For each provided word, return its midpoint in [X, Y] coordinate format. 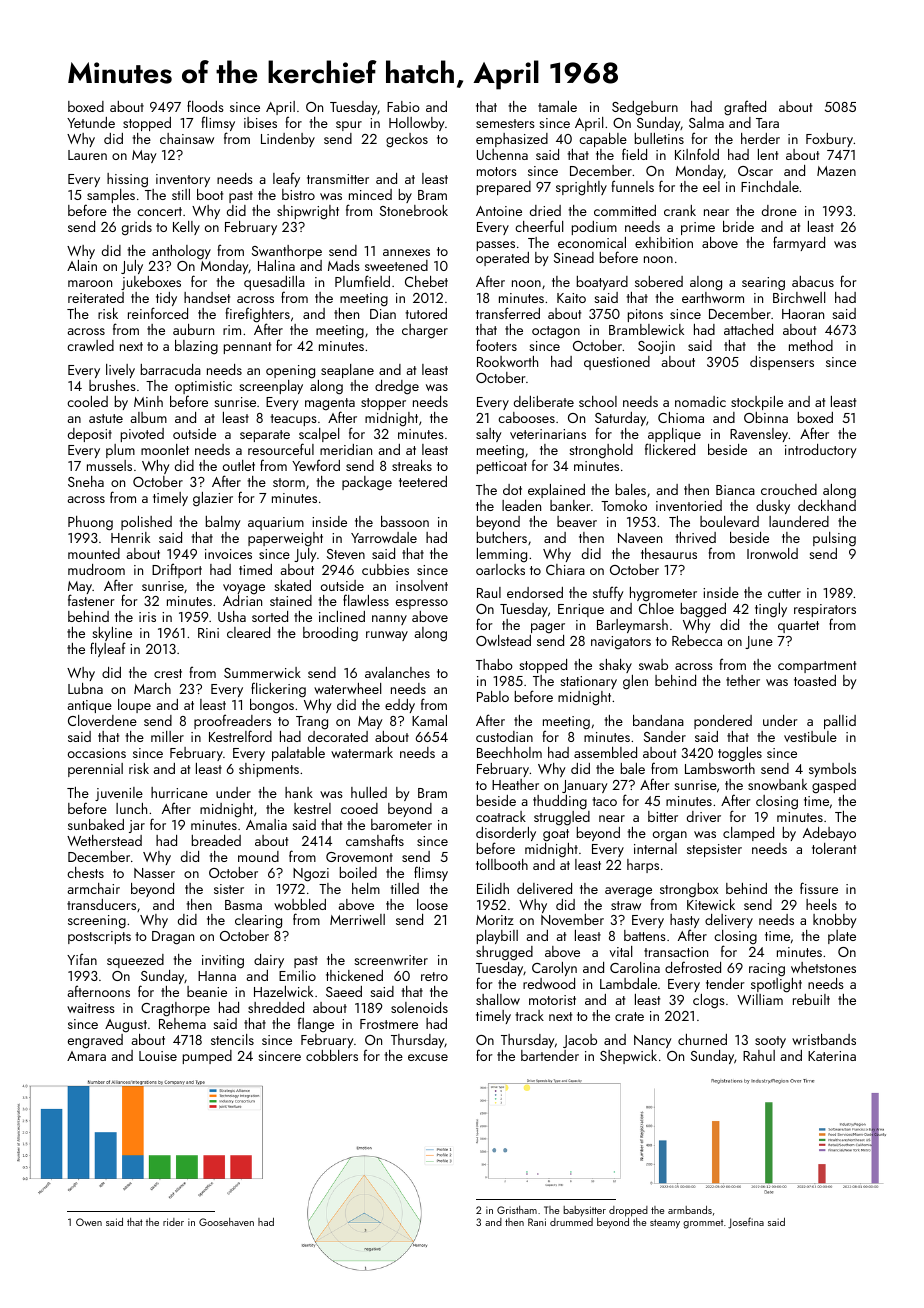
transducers [101, 904]
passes [496, 246]
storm [289, 482]
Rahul [759, 1055]
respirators [825, 611]
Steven [346, 554]
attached [748, 329]
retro [434, 976]
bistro [298, 194]
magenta [330, 405]
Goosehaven [226, 1222]
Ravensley [759, 435]
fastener [91, 600]
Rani [537, 1222]
